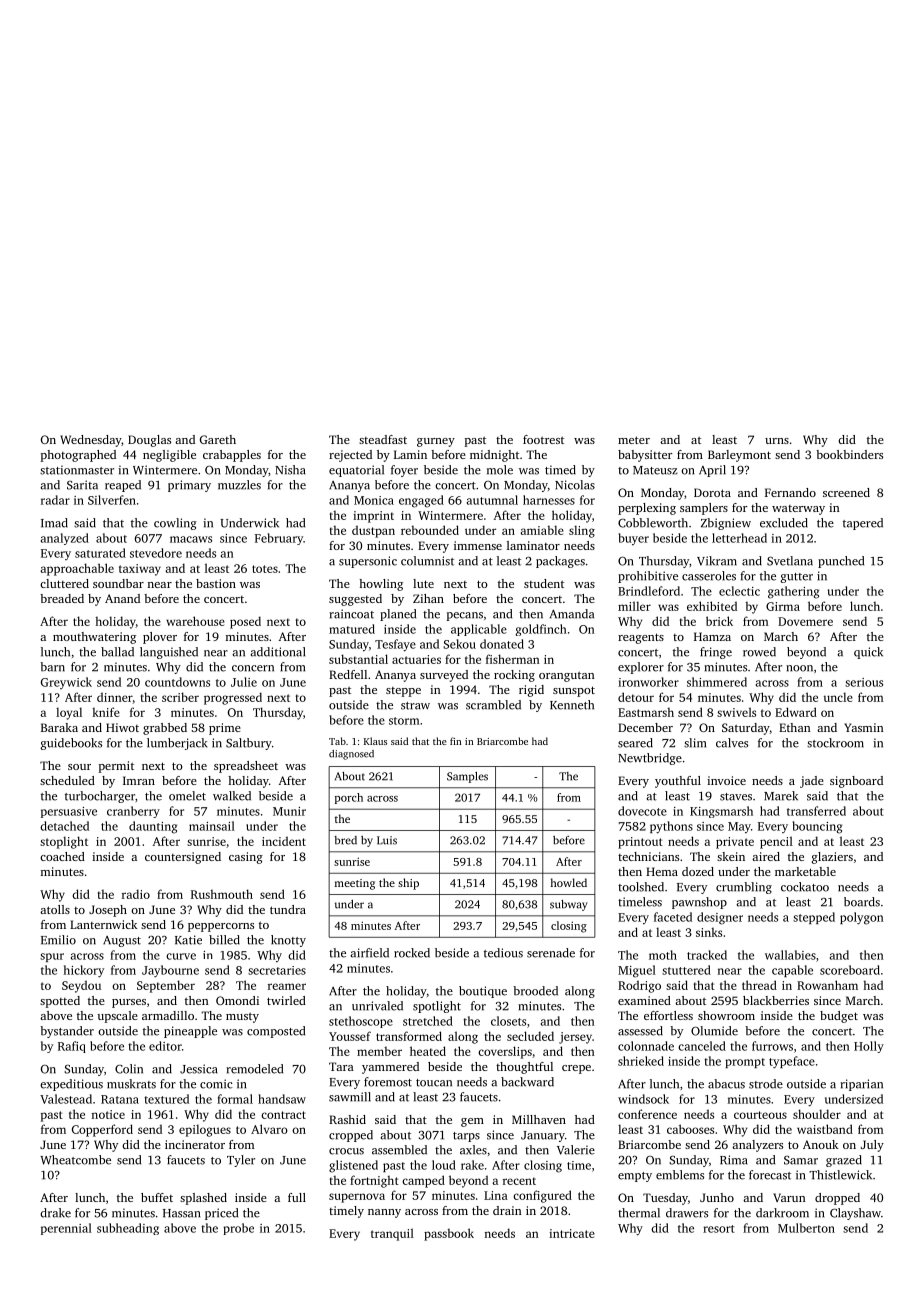 The image size is (924, 1308). What do you see at coordinates (806, 1228) in the screenshot?
I see `Mulberton` at bounding box center [806, 1228].
